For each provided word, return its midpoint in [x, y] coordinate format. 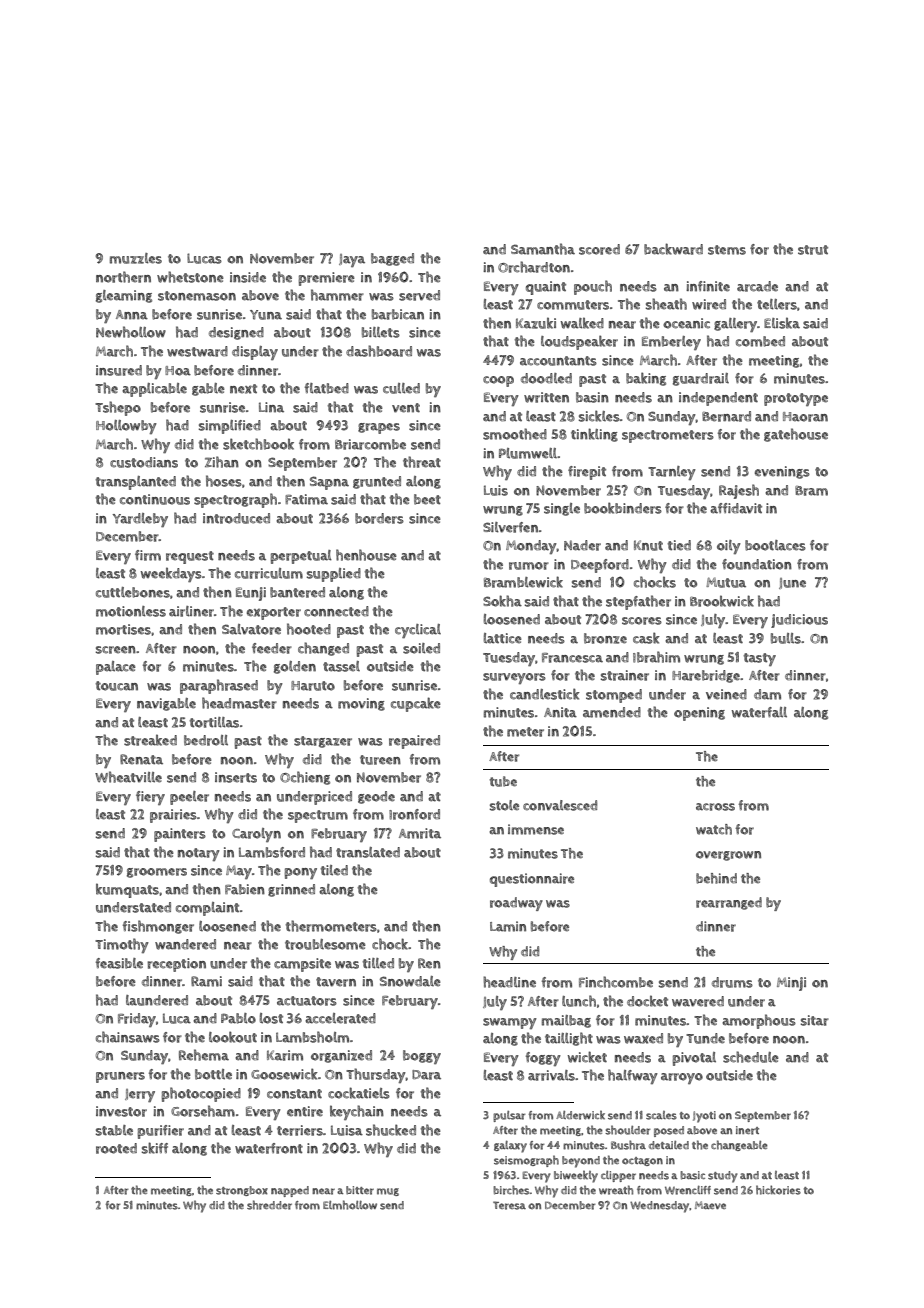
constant [294, 1094]
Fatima [306, 499]
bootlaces [775, 545]
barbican [398, 314]
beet [427, 499]
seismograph [526, 1161]
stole [504, 805]
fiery [150, 798]
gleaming [124, 296]
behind [716, 878]
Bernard [726, 416]
